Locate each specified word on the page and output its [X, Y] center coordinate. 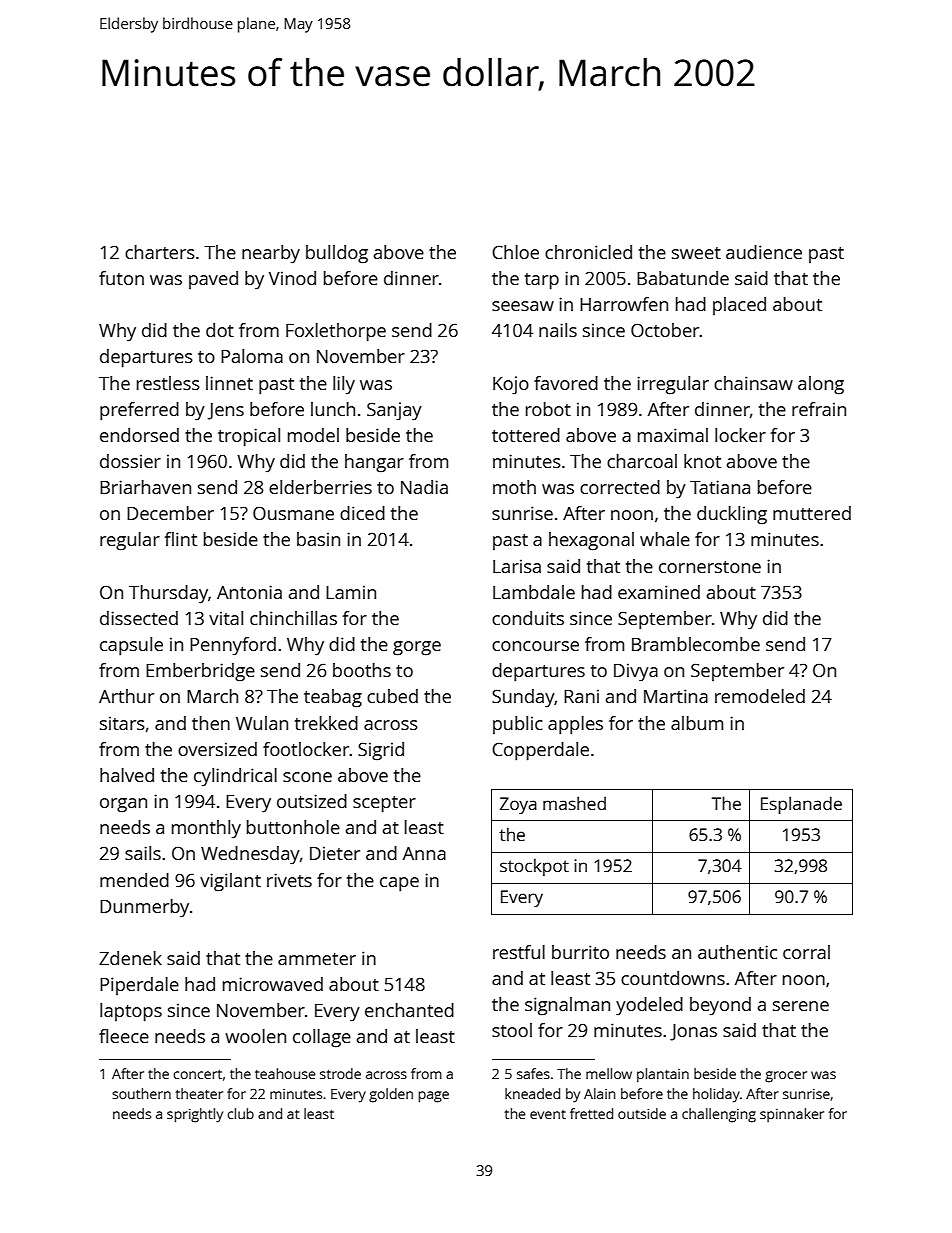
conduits [528, 618]
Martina [676, 696]
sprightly [195, 1115]
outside [642, 1113]
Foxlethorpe [336, 332]
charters [160, 252]
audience [764, 252]
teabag [333, 698]
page [434, 1097]
